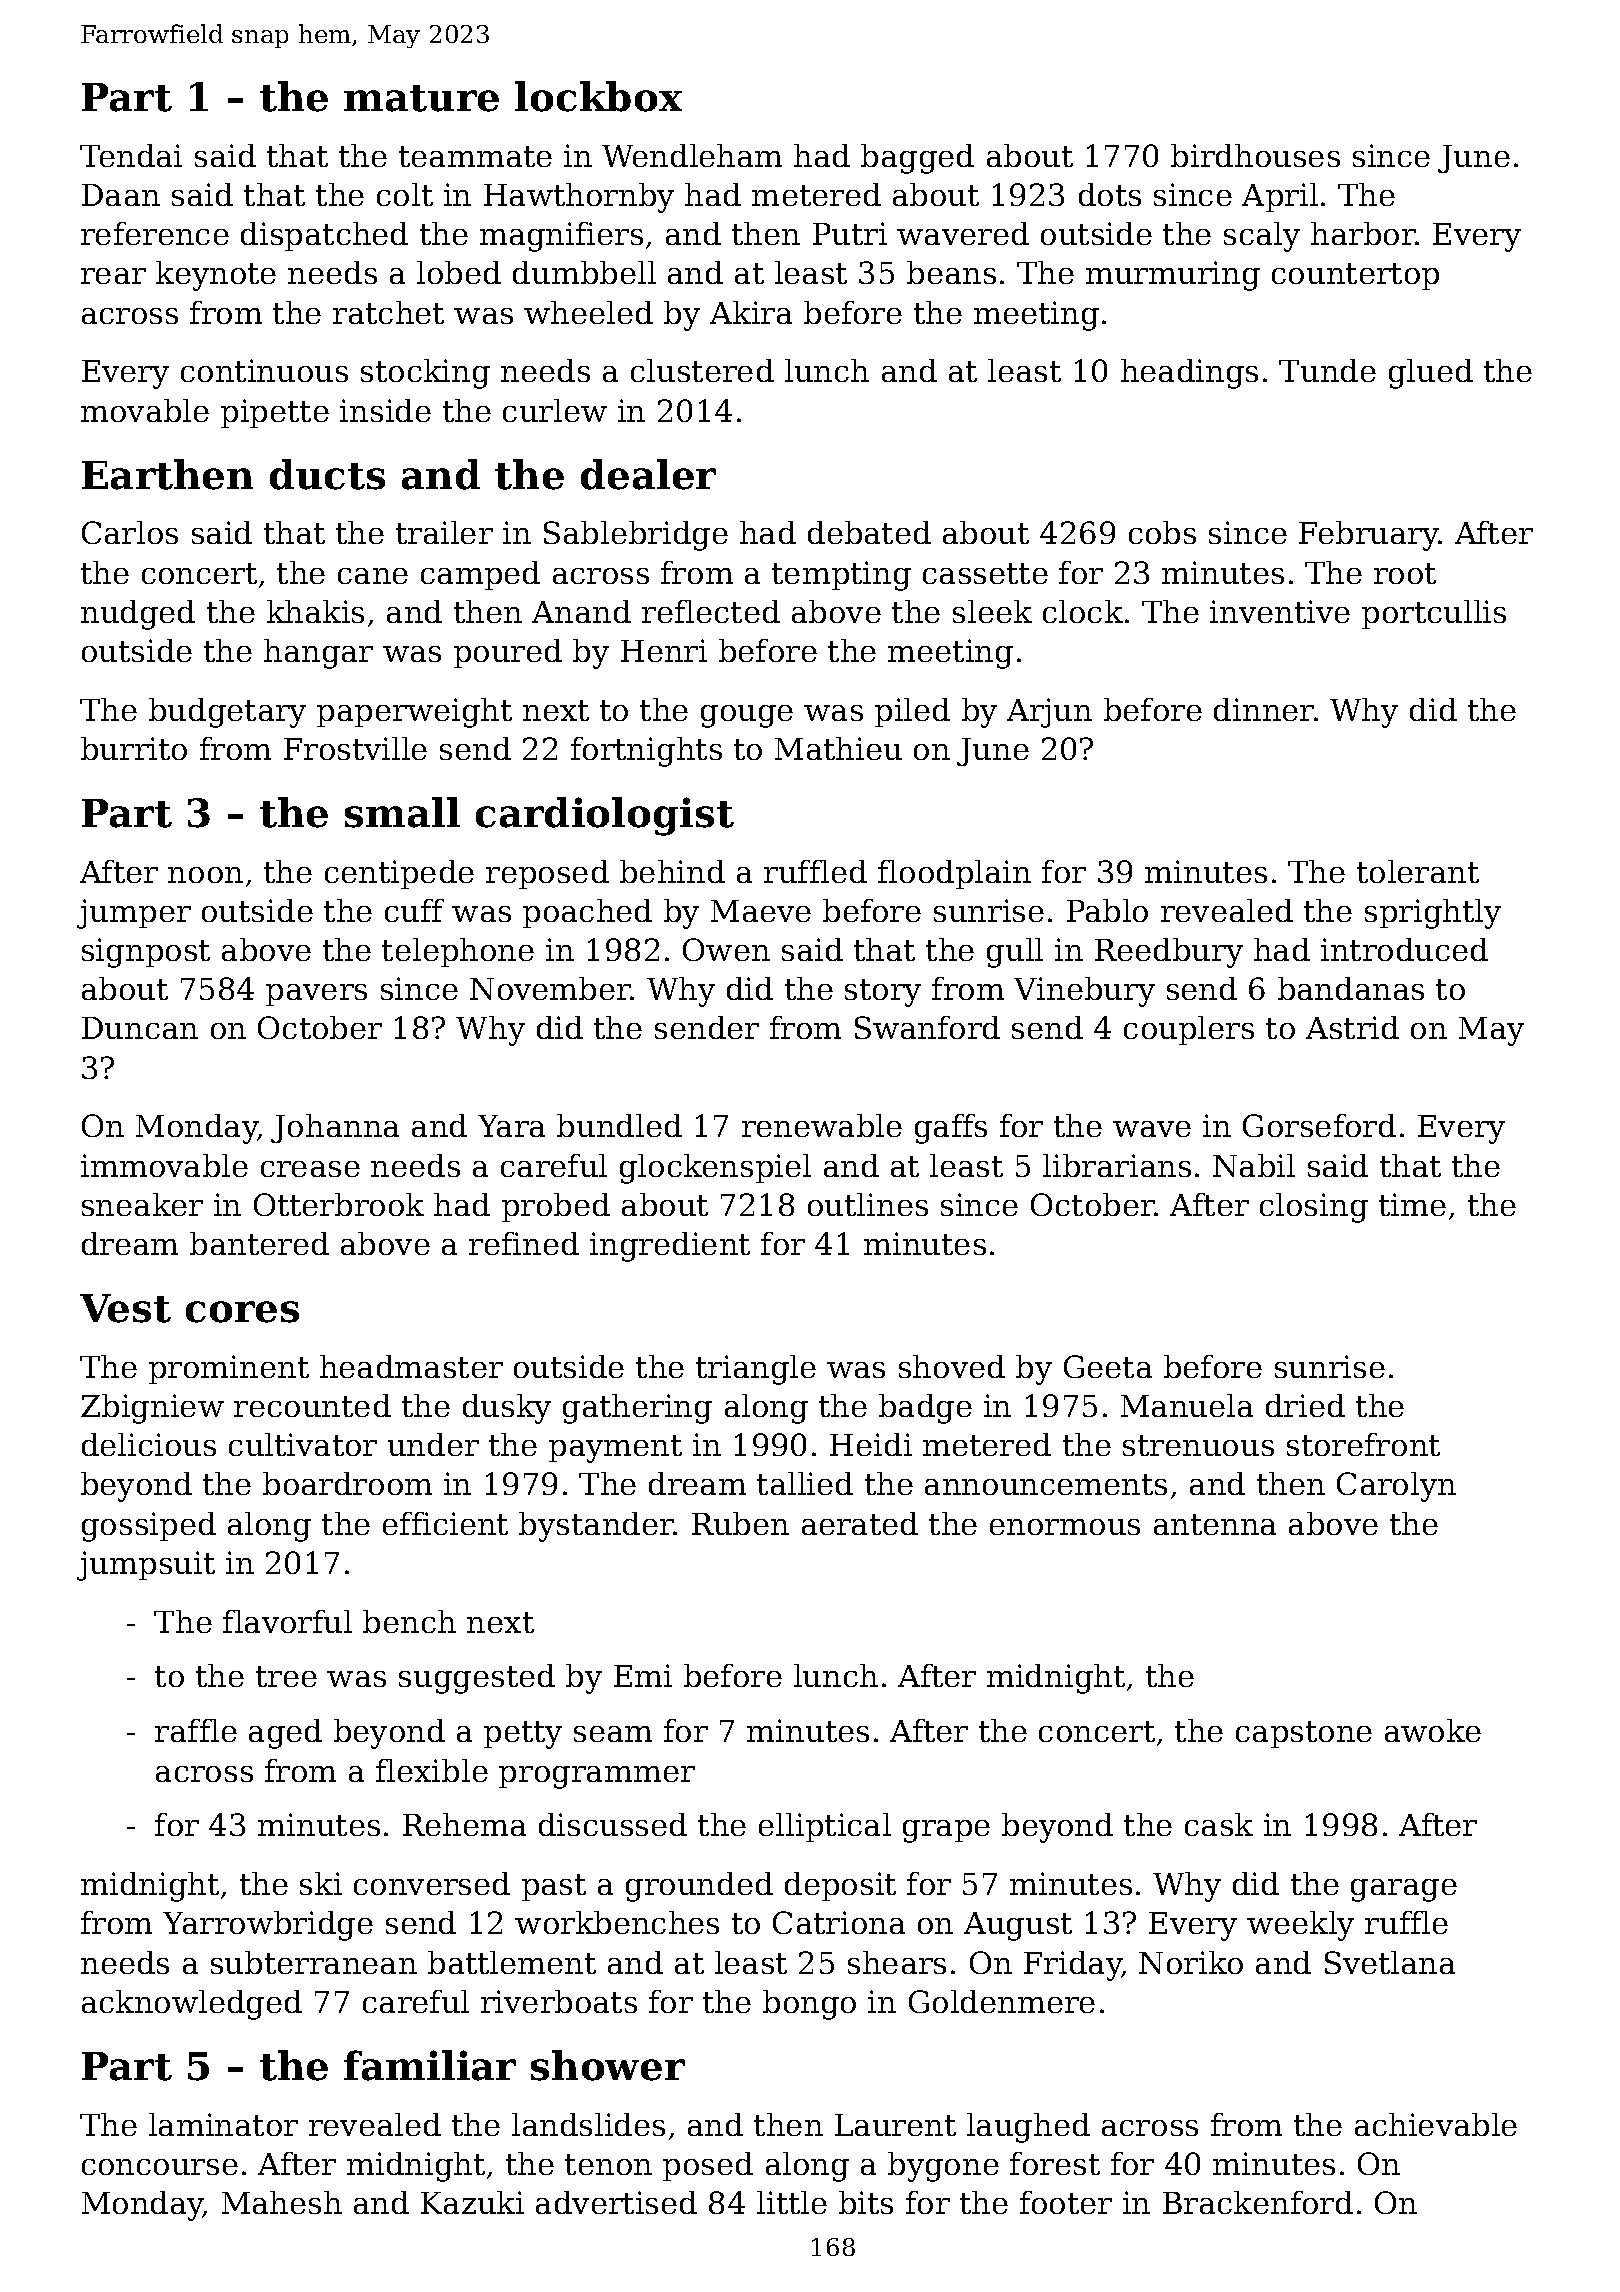 This screenshot has height=2292, width=1620. Describe the element at coordinates (917, 159) in the screenshot. I see `bagged` at that location.
